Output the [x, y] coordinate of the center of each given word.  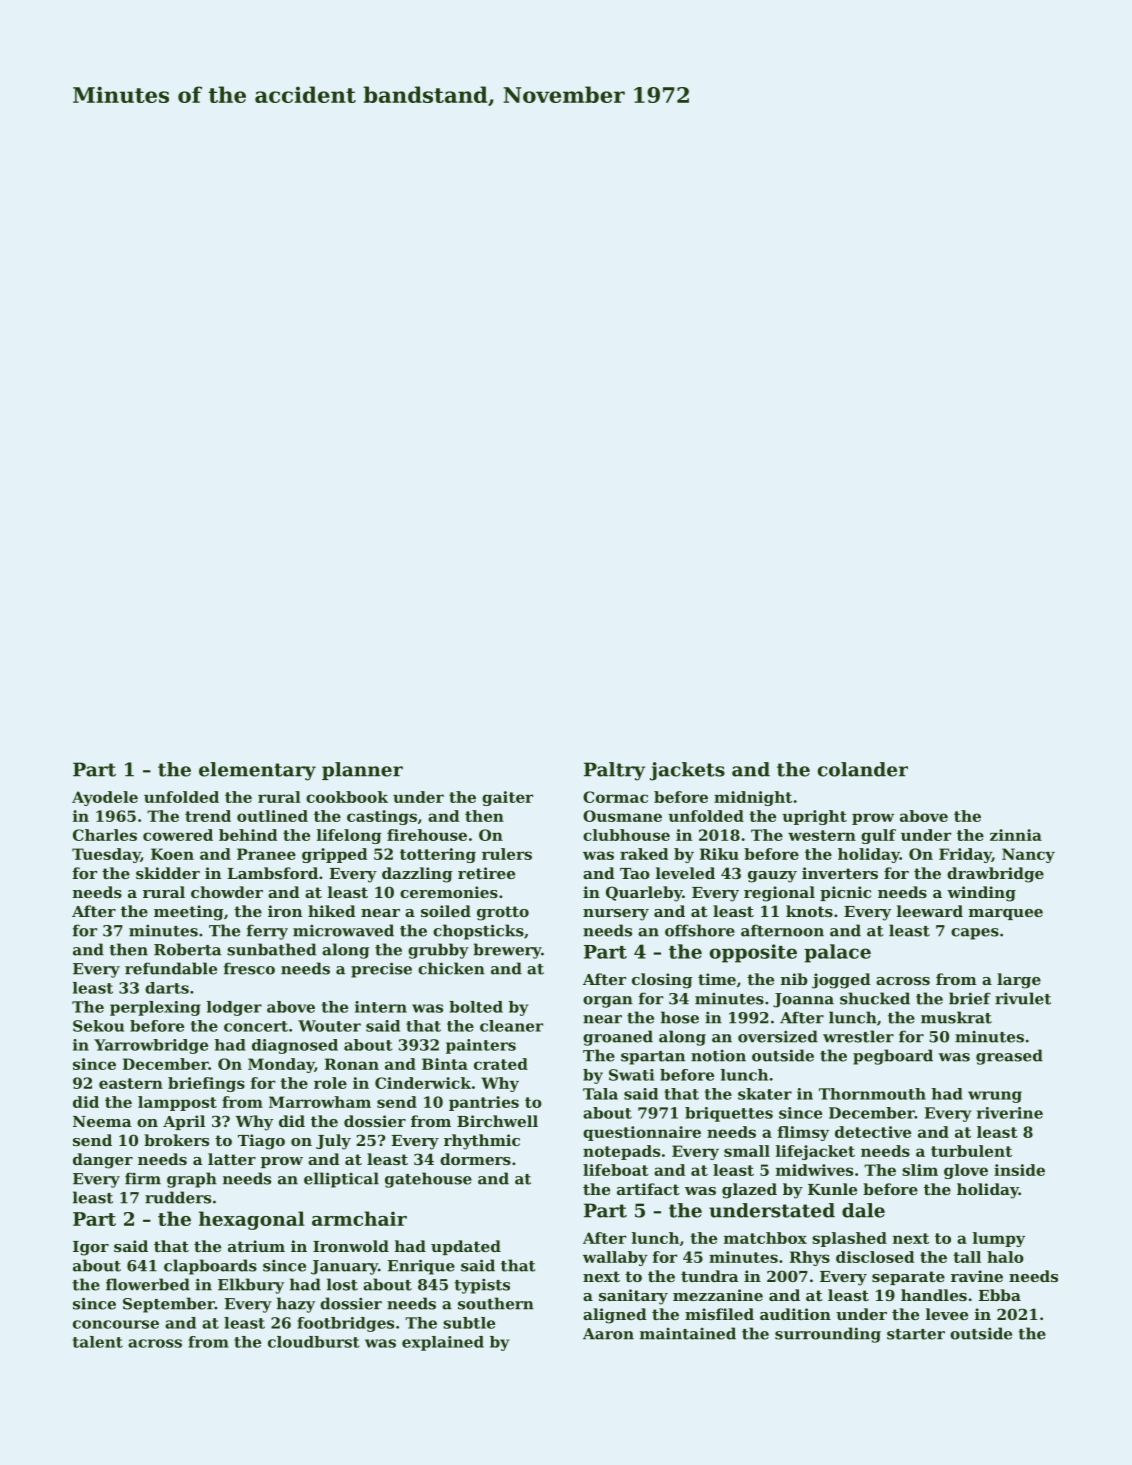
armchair [359, 1218]
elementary [257, 771]
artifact [648, 1189]
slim [920, 1170]
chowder [227, 892]
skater [765, 1094]
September [169, 1305]
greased [1009, 1057]
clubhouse [626, 835]
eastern [131, 1083]
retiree [486, 873]
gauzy [772, 877]
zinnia [1016, 835]
